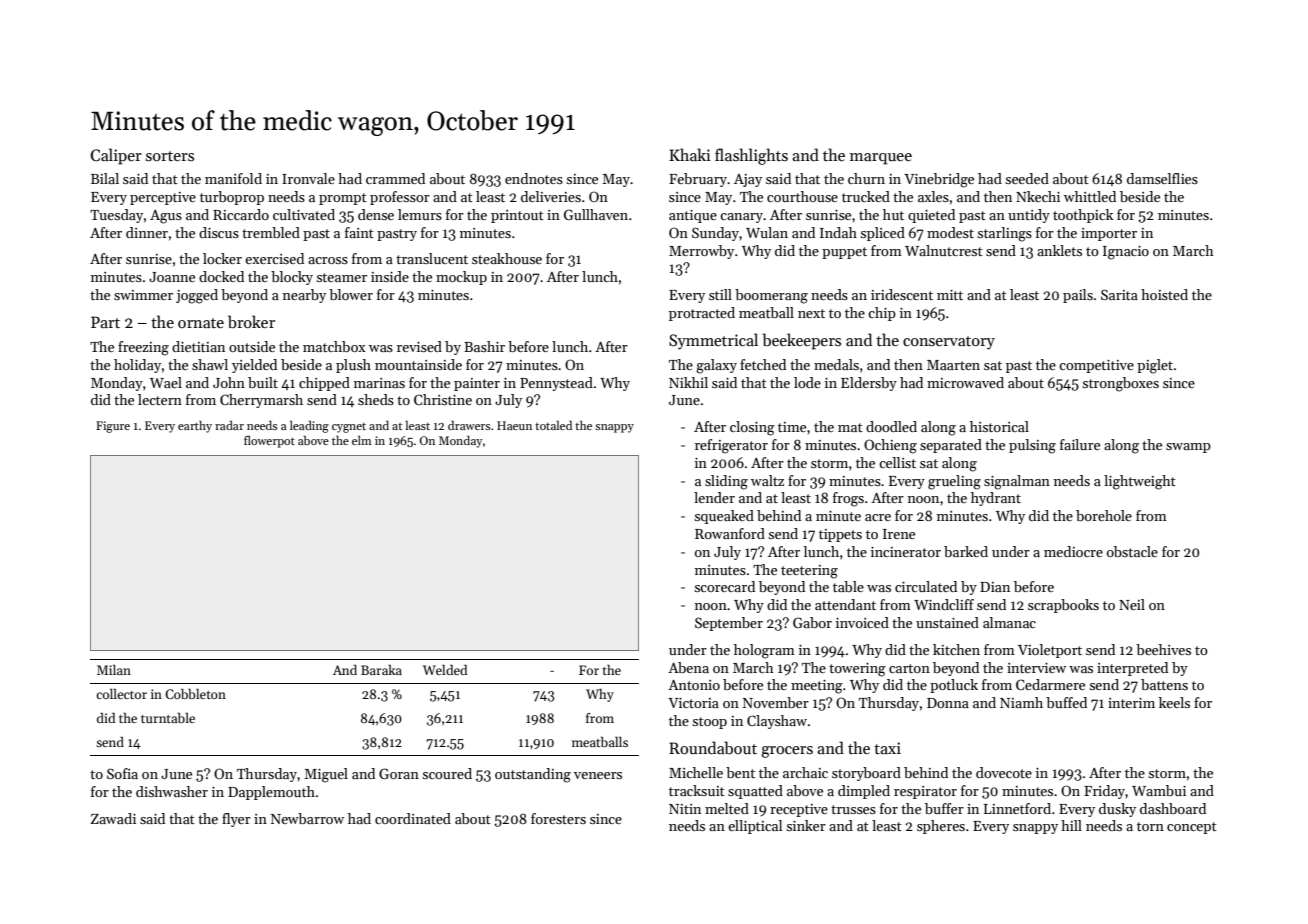 The width and height of the screenshot is (1308, 924). I want to click on cultivated, so click(304, 214).
